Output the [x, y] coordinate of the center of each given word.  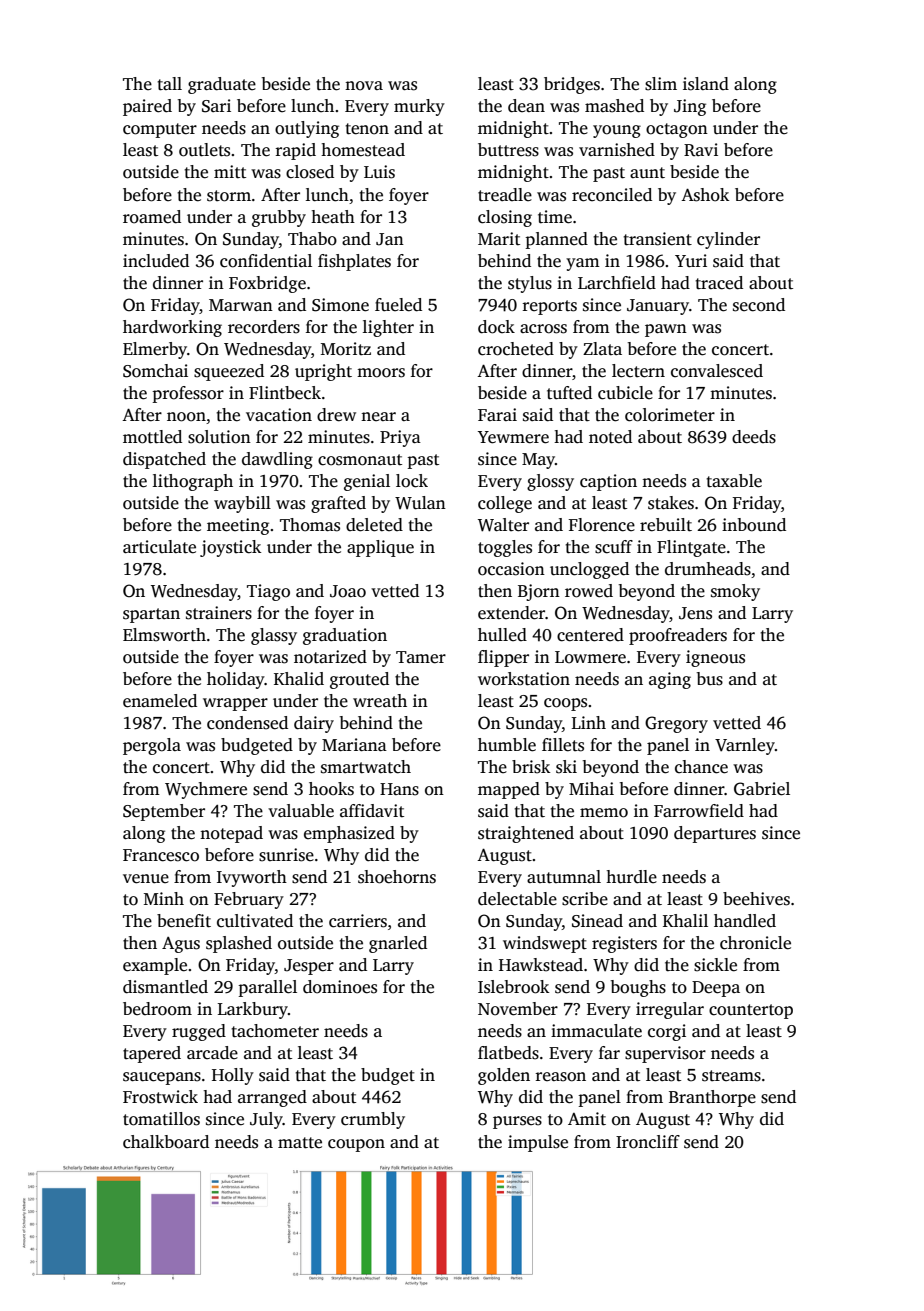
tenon [367, 129]
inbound [754, 525]
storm [229, 196]
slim [661, 84]
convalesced [717, 371]
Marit [499, 239]
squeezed [229, 372]
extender [511, 613]
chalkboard [166, 1142]
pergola [152, 746]
